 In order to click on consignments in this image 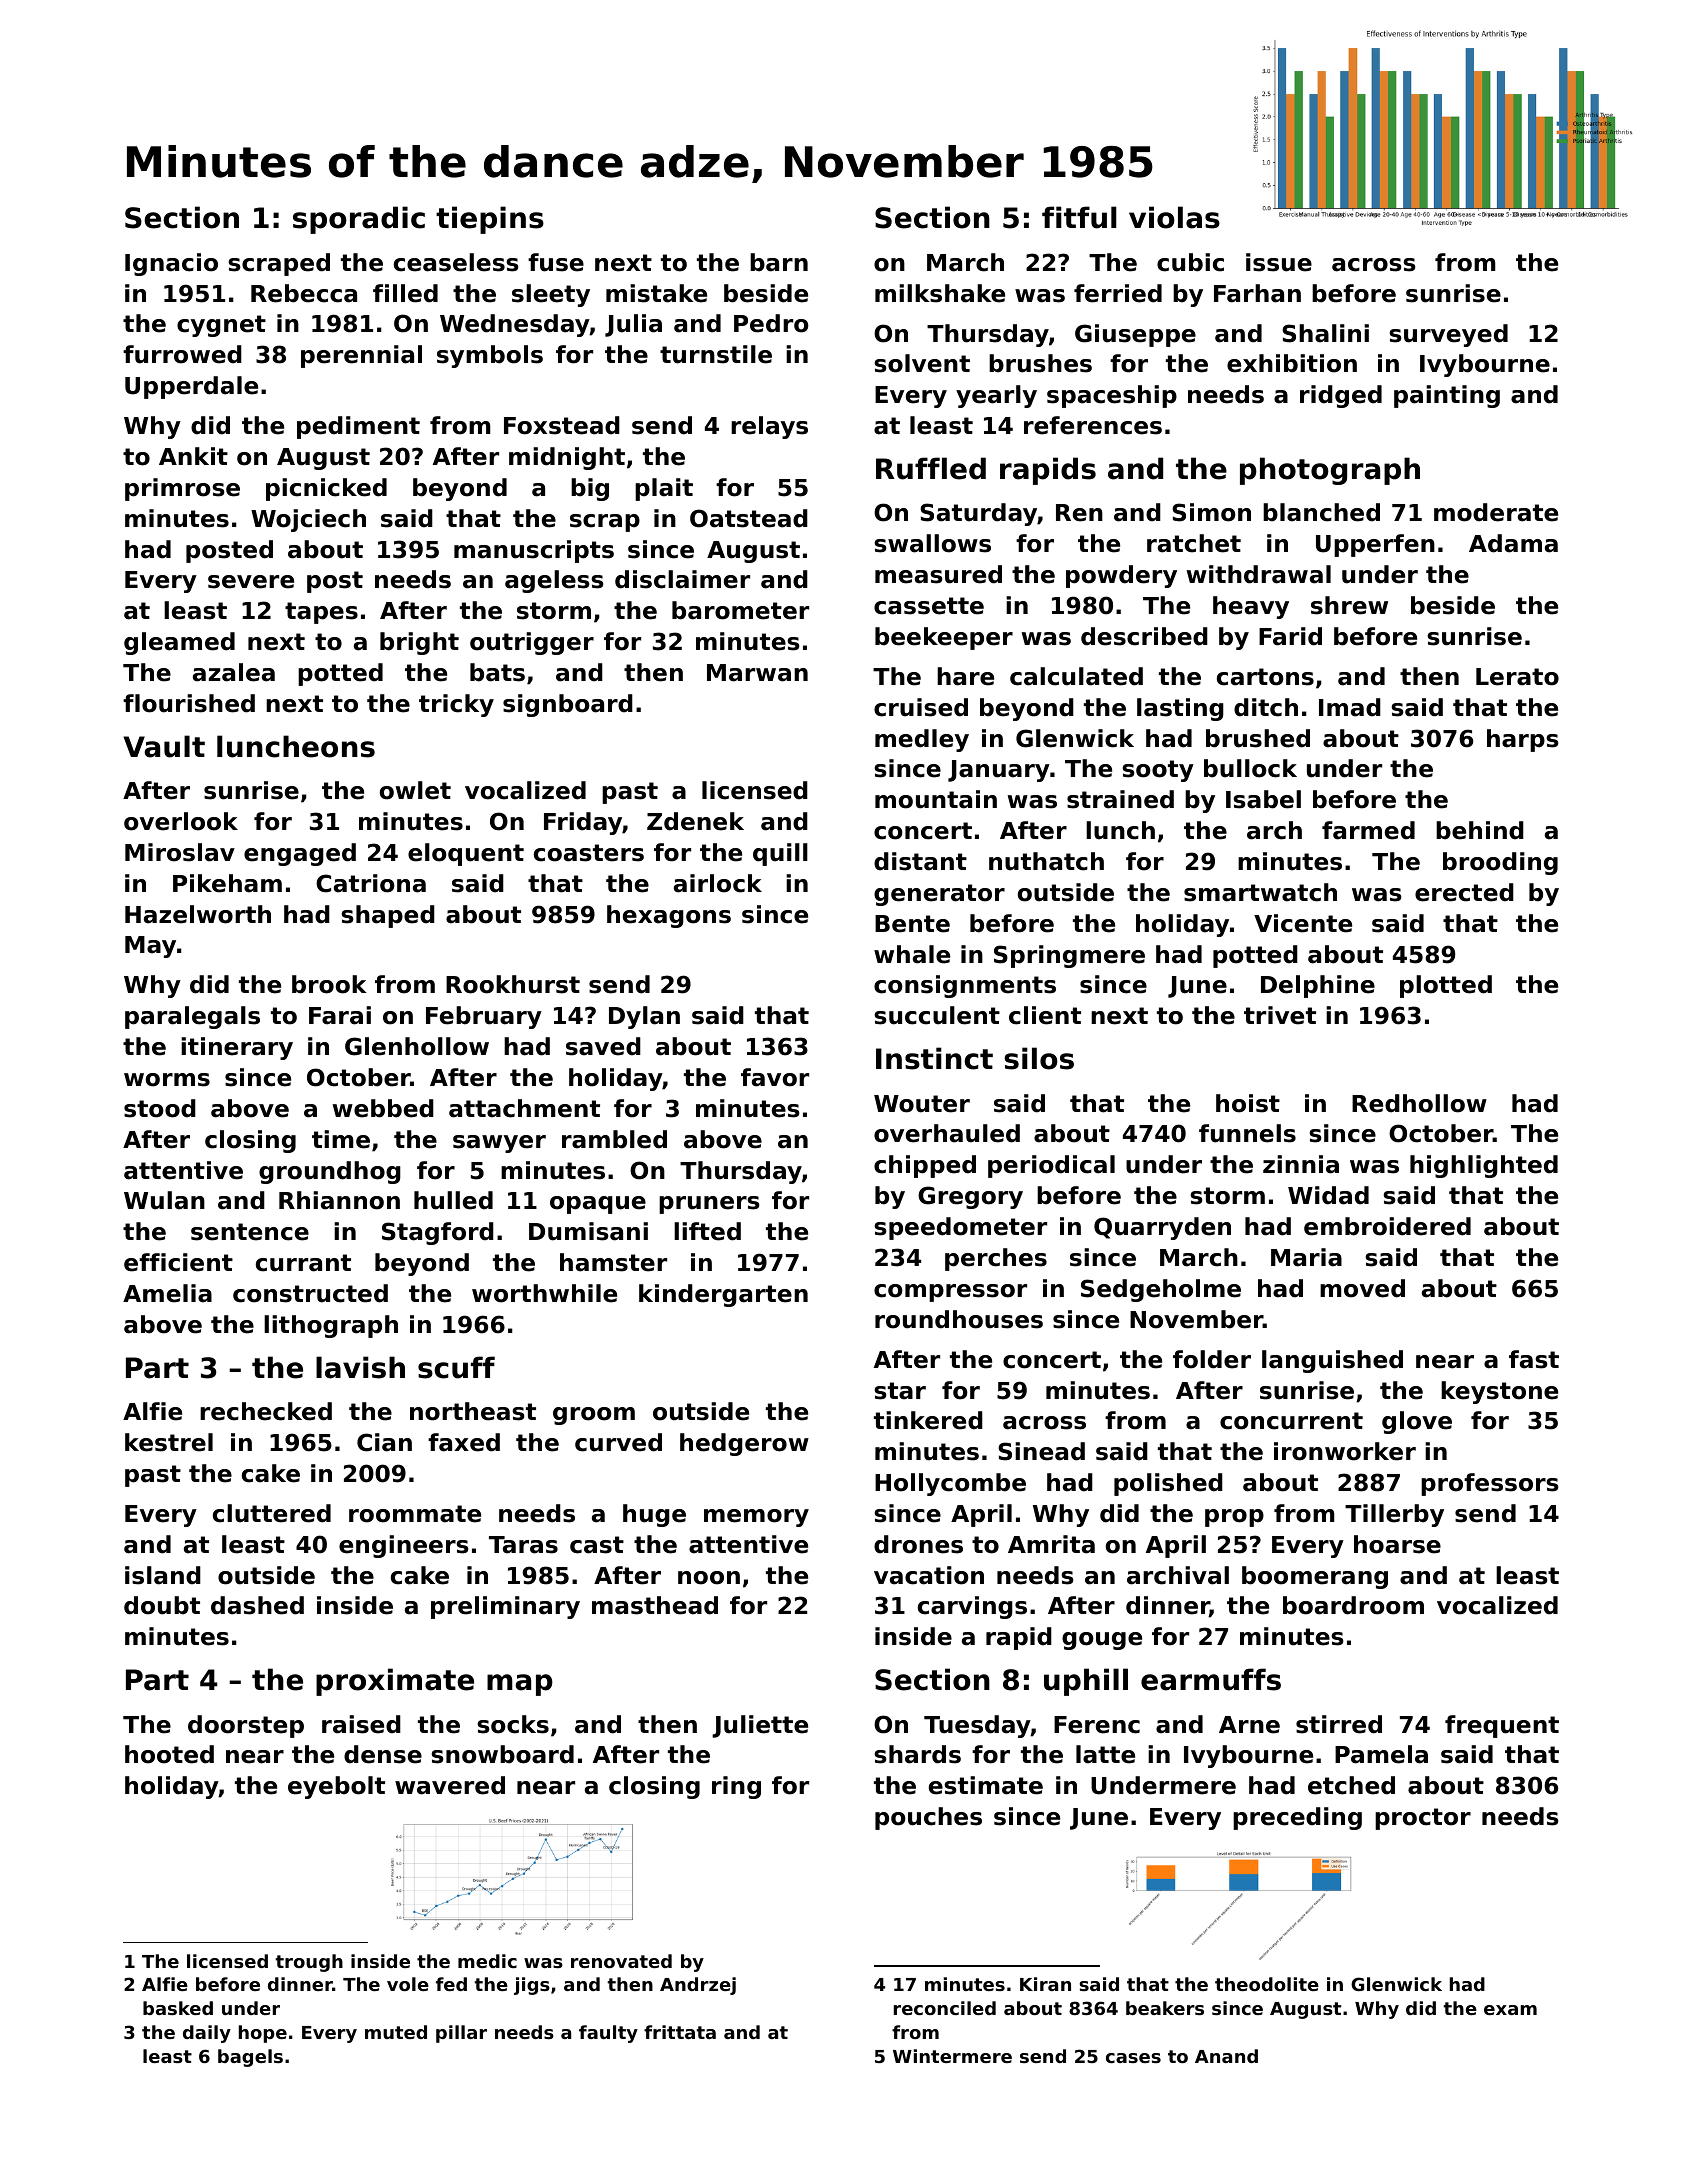, I will do `click(965, 986)`.
